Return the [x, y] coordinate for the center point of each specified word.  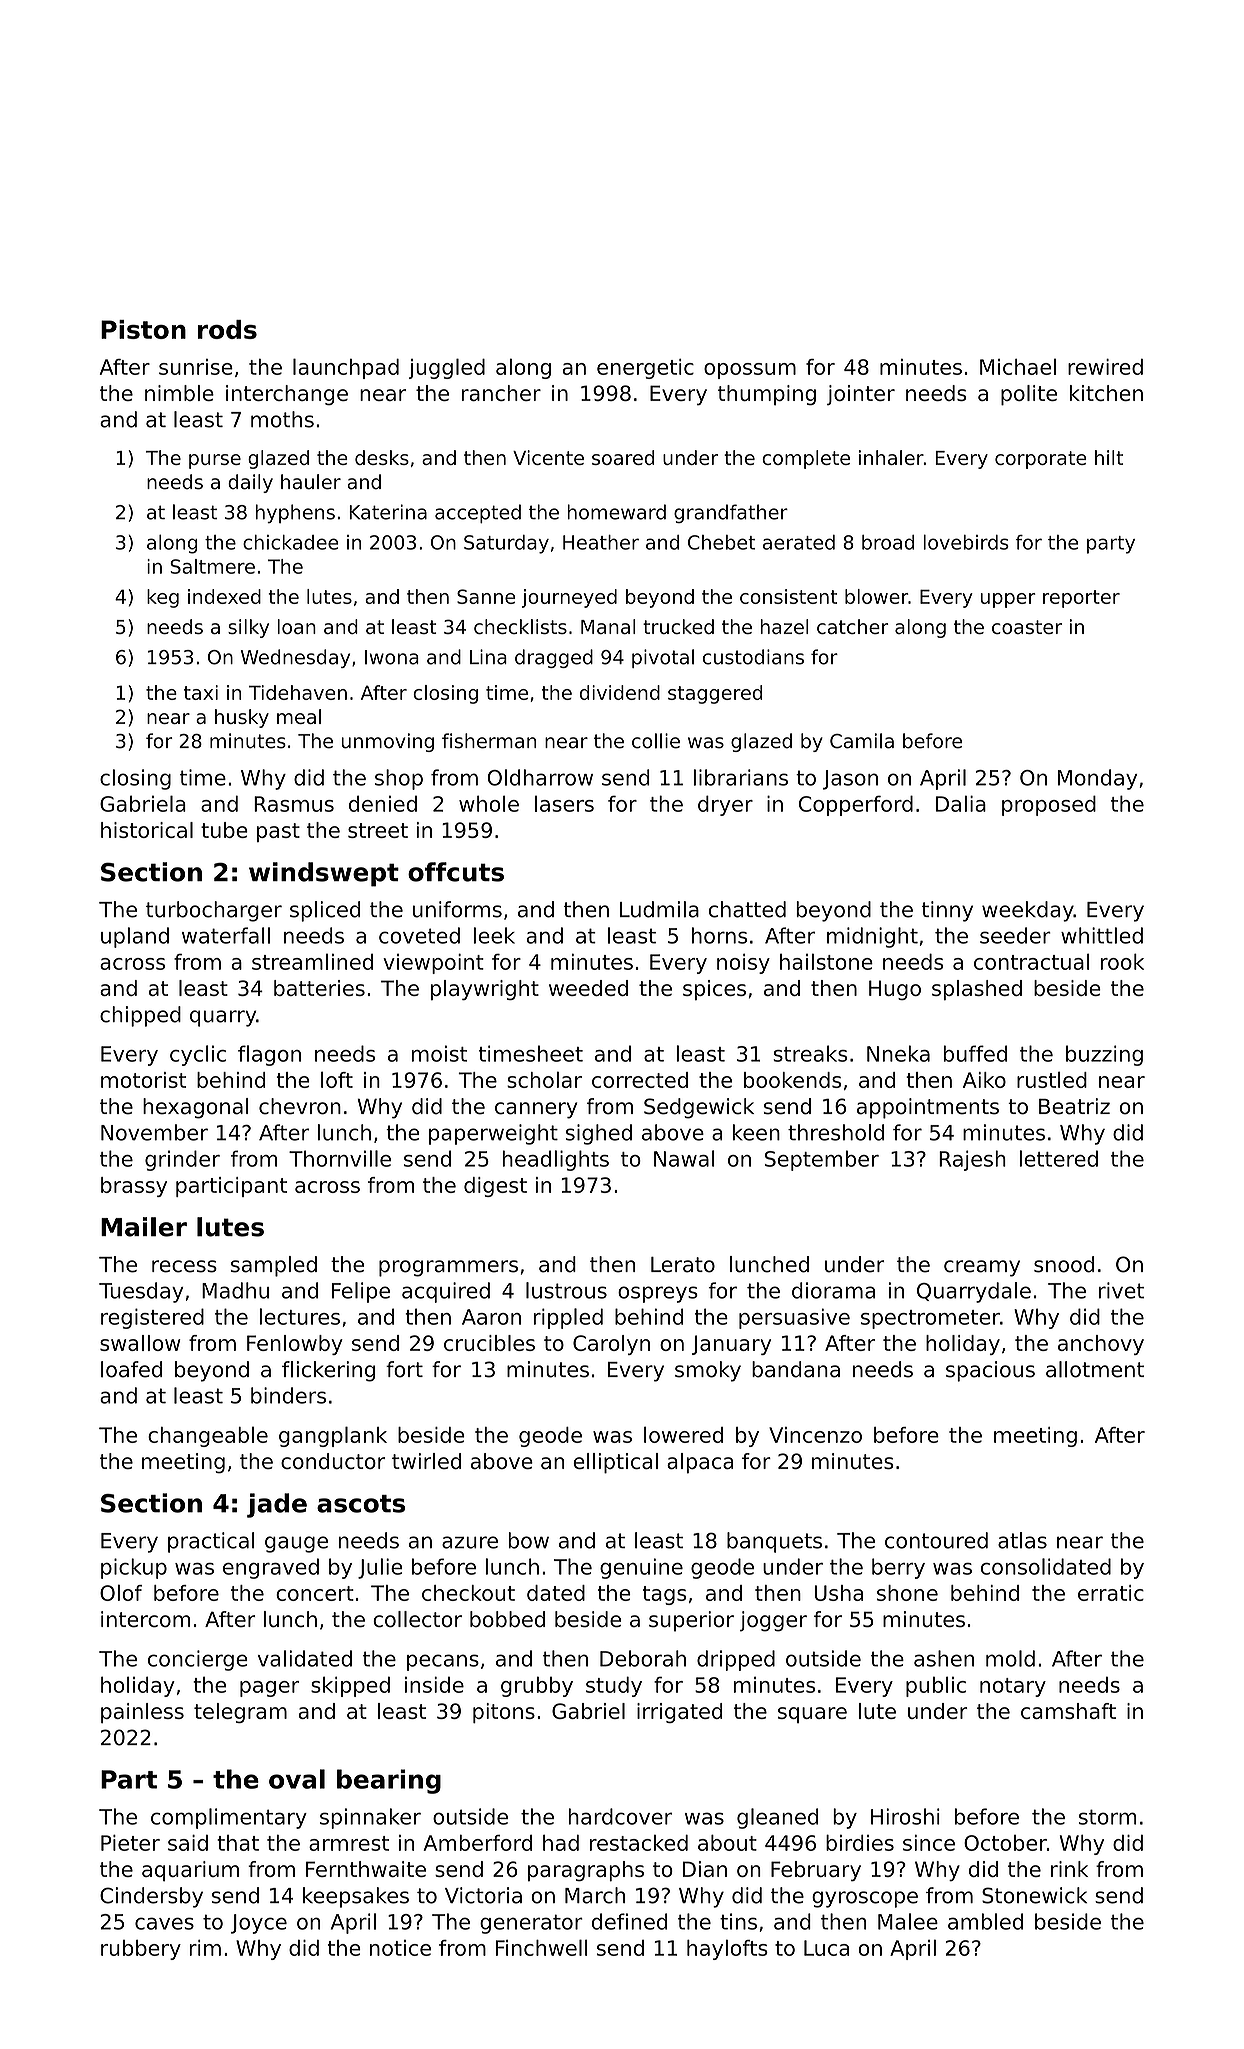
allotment [1095, 1369]
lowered [683, 1434]
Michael [1018, 367]
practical [211, 1542]
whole [489, 803]
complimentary [229, 1818]
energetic [645, 369]
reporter [1081, 599]
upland [135, 937]
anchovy [1101, 1345]
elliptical [615, 1463]
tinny [947, 911]
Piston [143, 329]
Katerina [388, 512]
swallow [140, 1343]
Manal [608, 626]
